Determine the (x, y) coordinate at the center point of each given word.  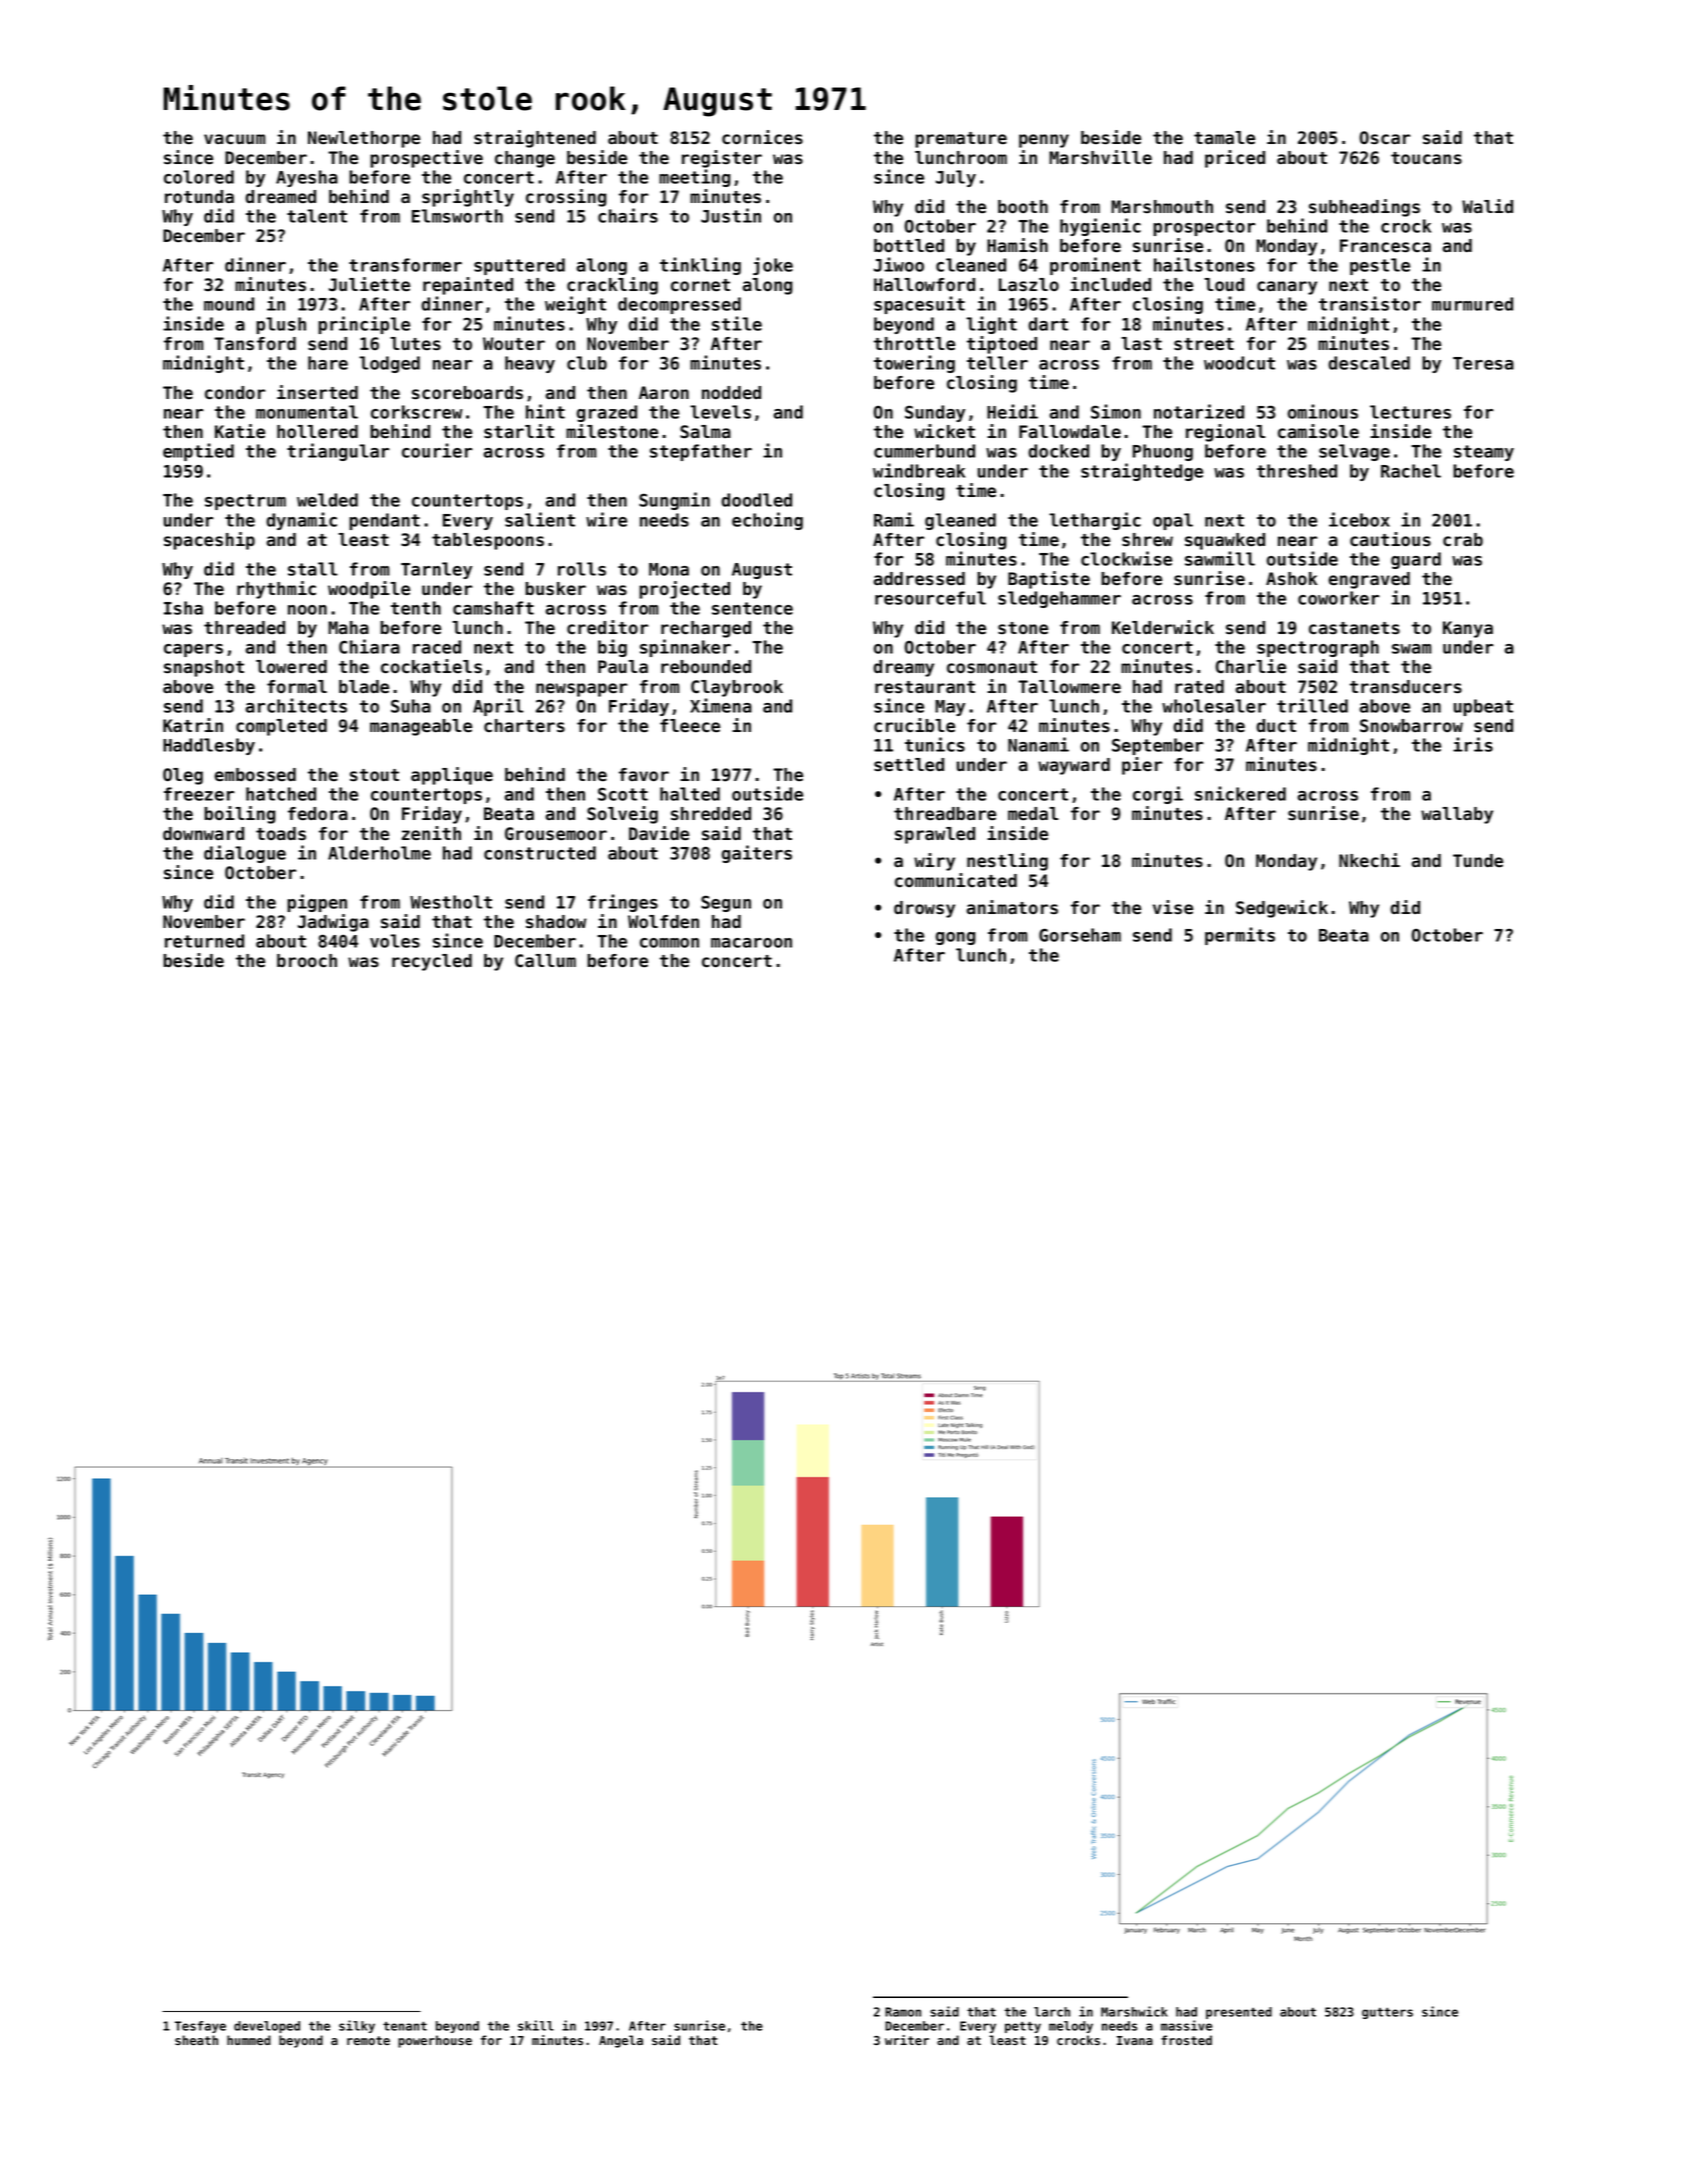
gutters (1387, 2013)
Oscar (1385, 138)
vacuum (234, 139)
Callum (545, 961)
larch (1052, 2012)
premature (961, 140)
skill (536, 2025)
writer (907, 2040)
